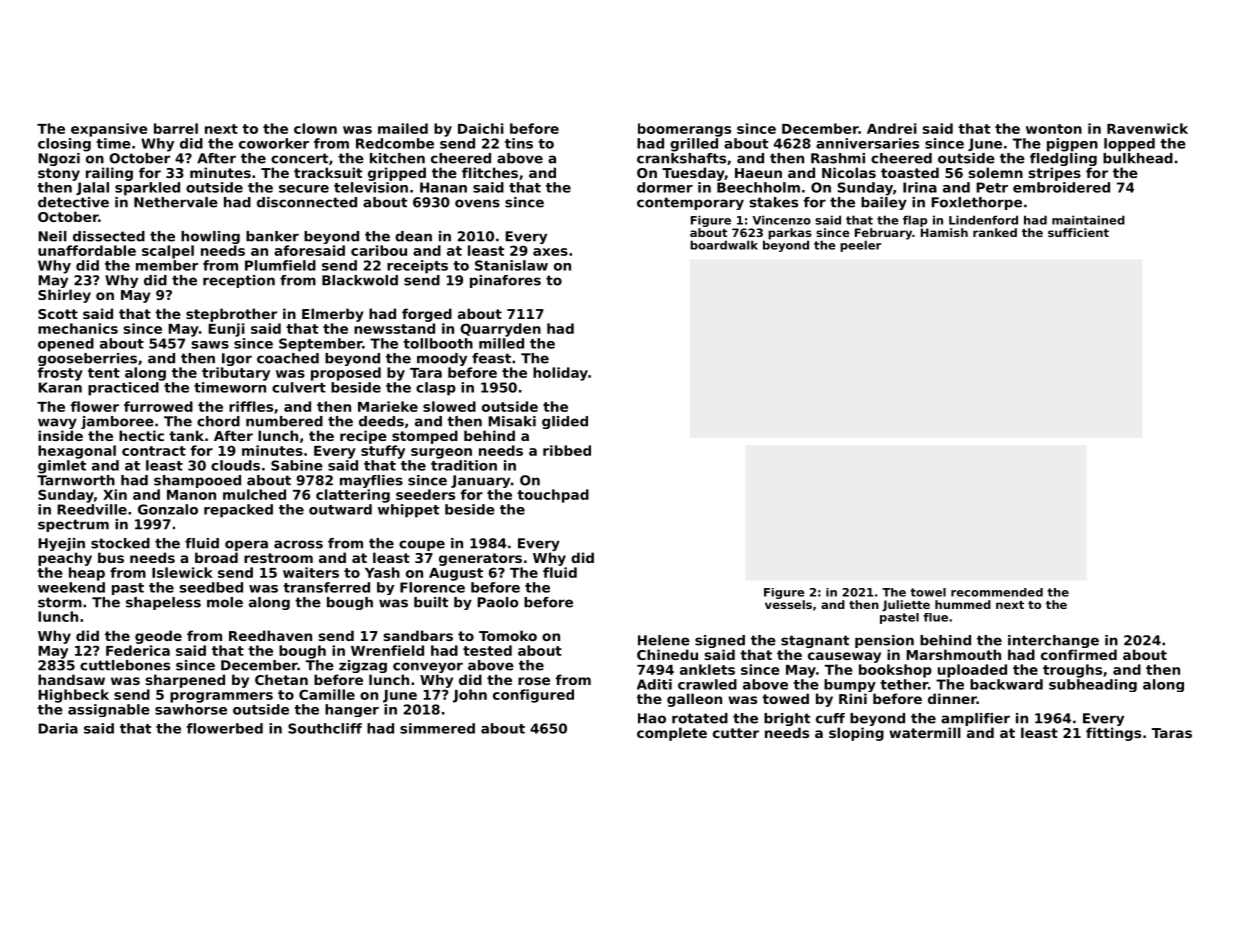  Describe the element at coordinates (565, 422) in the screenshot. I see `glided` at that location.
